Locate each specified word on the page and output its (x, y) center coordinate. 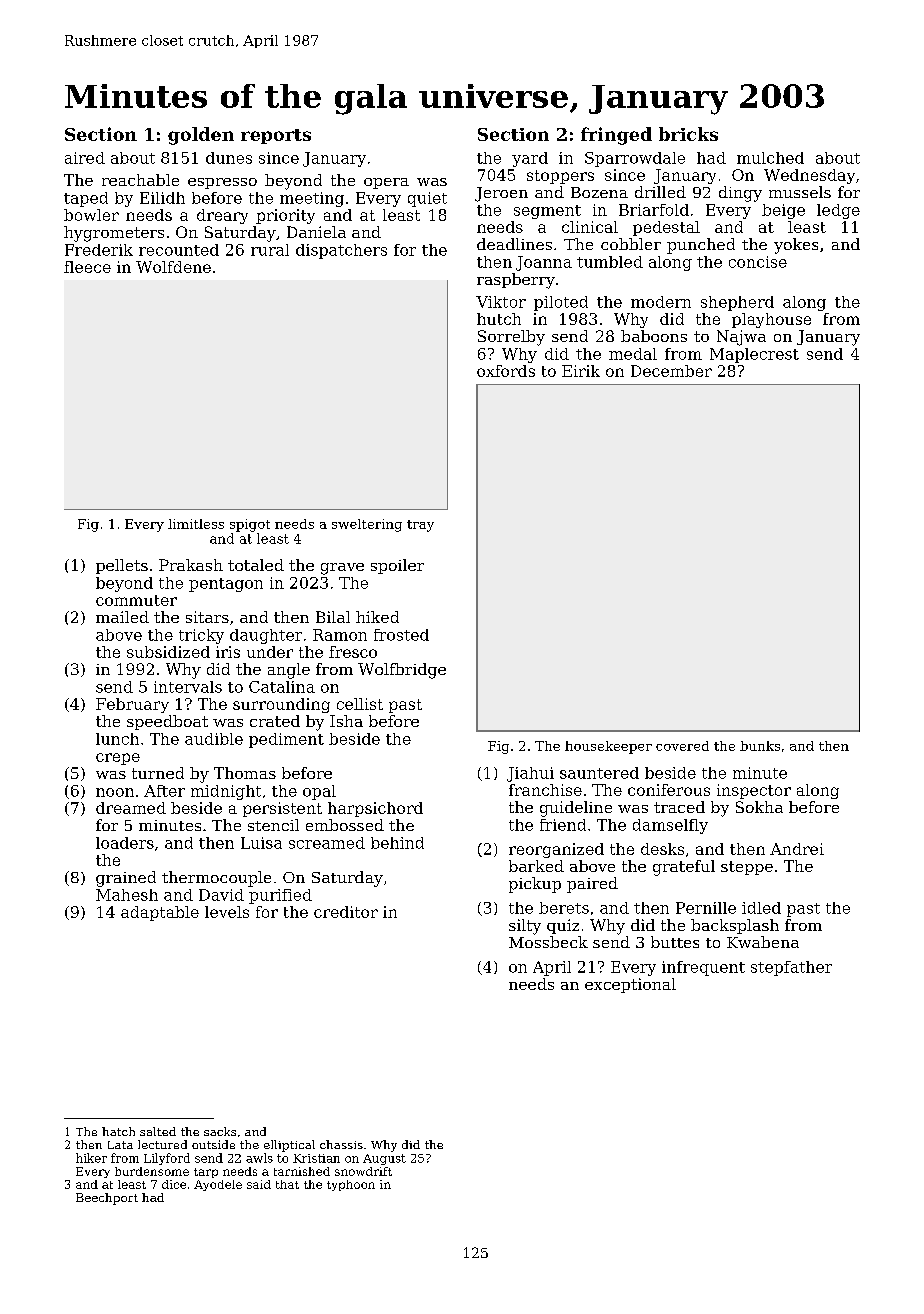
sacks (220, 1131)
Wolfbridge (402, 671)
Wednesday (809, 176)
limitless (196, 524)
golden (201, 136)
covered (682, 746)
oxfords (506, 371)
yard (530, 159)
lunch (117, 739)
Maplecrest (754, 355)
